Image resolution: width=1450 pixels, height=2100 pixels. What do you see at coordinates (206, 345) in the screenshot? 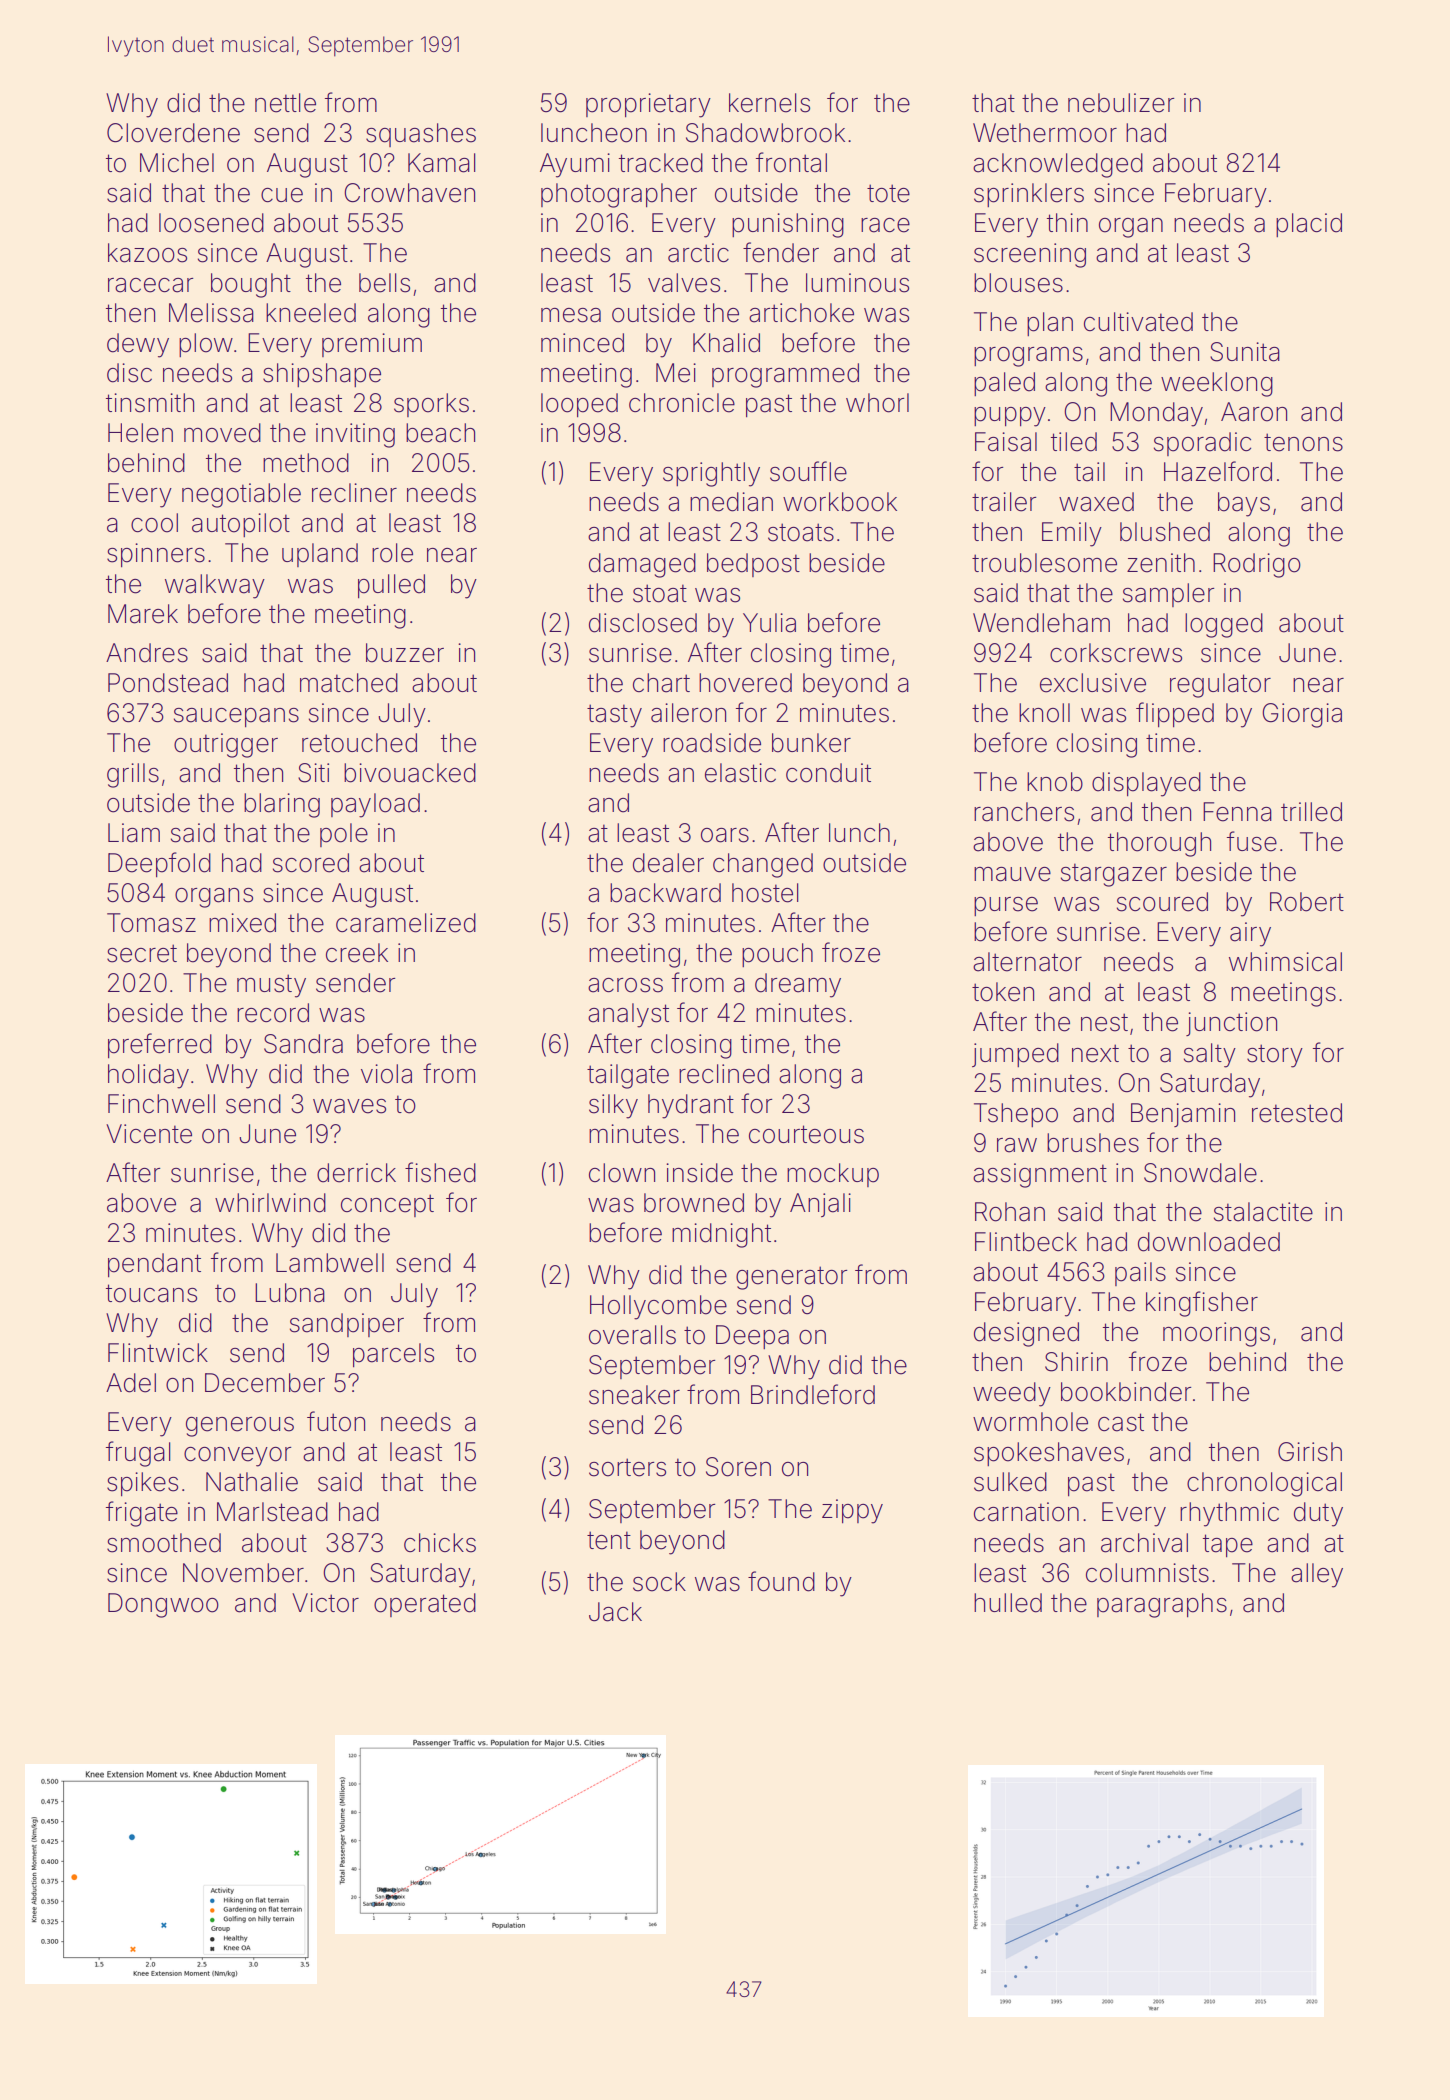
I see `plow` at bounding box center [206, 345].
